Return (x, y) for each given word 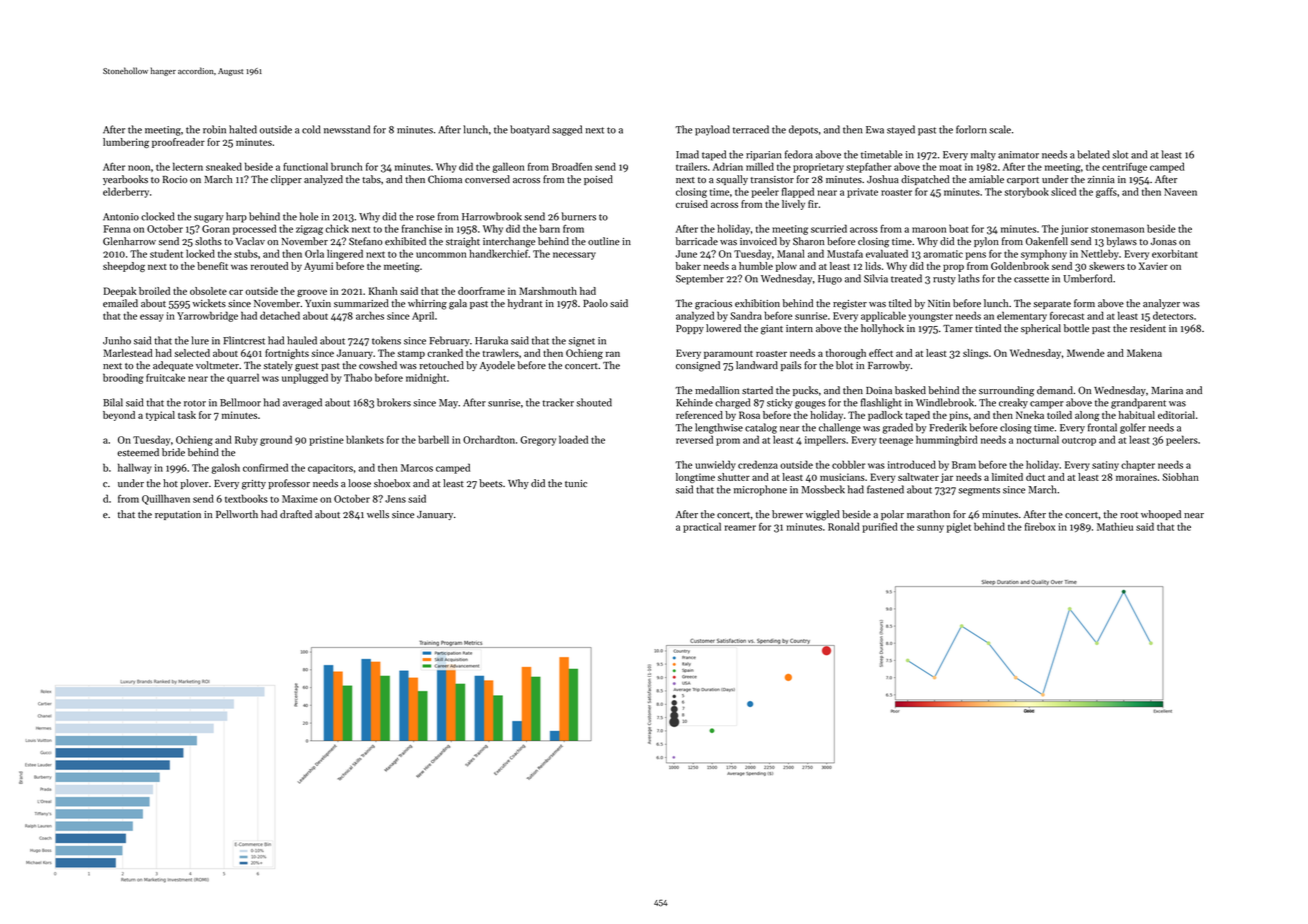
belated (1093, 154)
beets (491, 483)
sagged (567, 130)
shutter (734, 477)
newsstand (347, 129)
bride (173, 452)
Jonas (1164, 241)
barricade (697, 241)
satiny (1105, 466)
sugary (209, 219)
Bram (964, 465)
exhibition (757, 303)
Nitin (939, 303)
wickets (209, 303)
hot (170, 483)
